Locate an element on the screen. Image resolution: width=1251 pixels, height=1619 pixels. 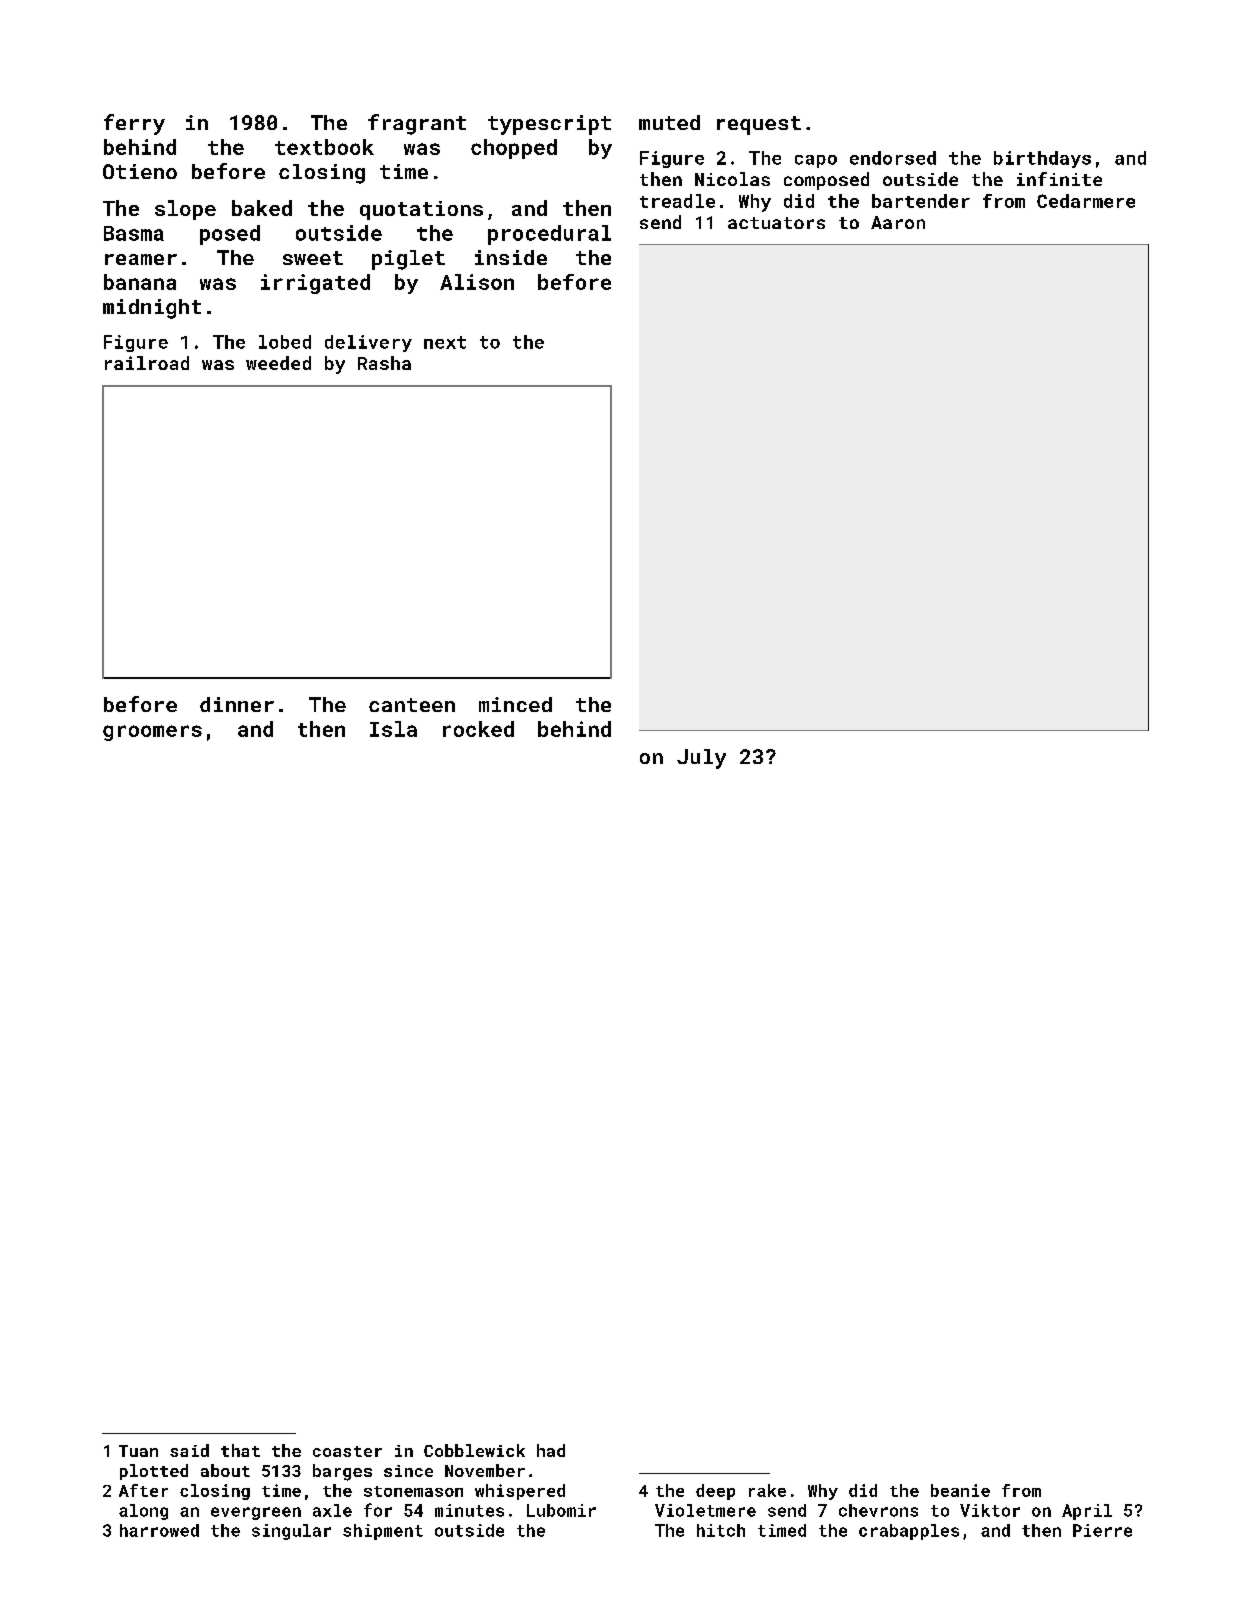
Isla is located at coordinates (393, 729).
